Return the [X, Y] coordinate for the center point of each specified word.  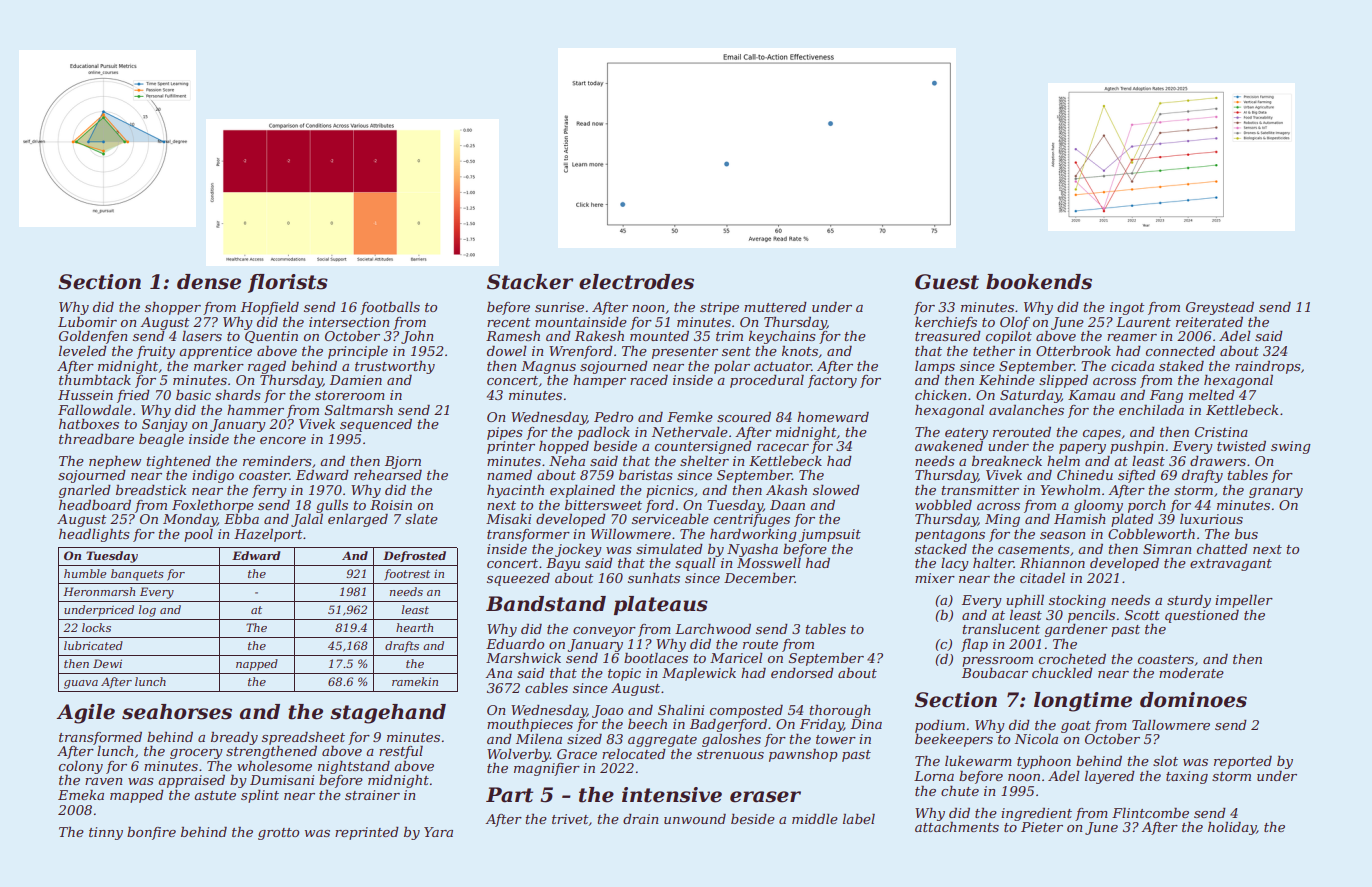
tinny [106, 833]
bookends [1039, 282]
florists [288, 283]
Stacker [530, 282]
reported [1243, 762]
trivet [570, 820]
